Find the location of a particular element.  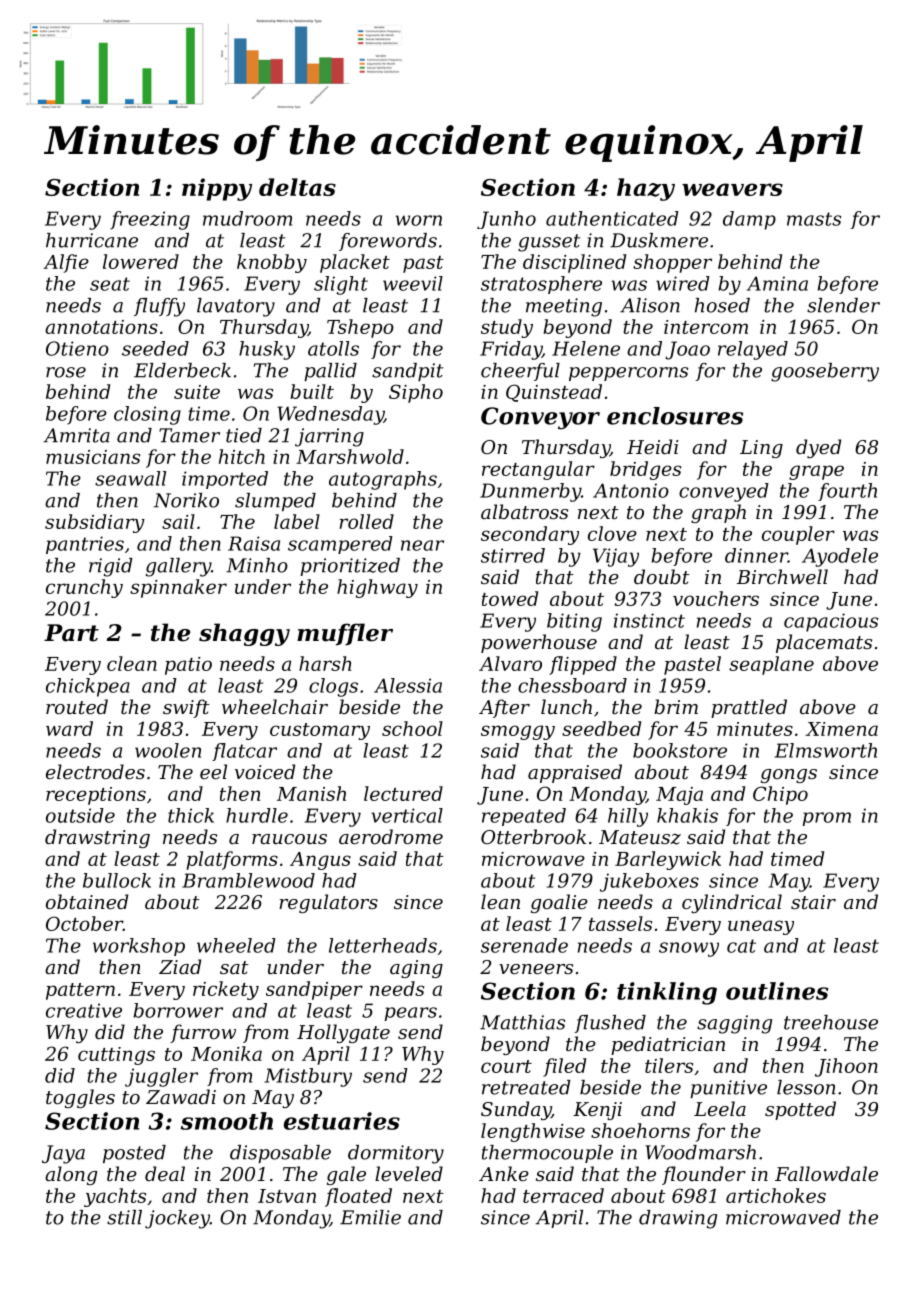

dyed is located at coordinates (818, 448).
